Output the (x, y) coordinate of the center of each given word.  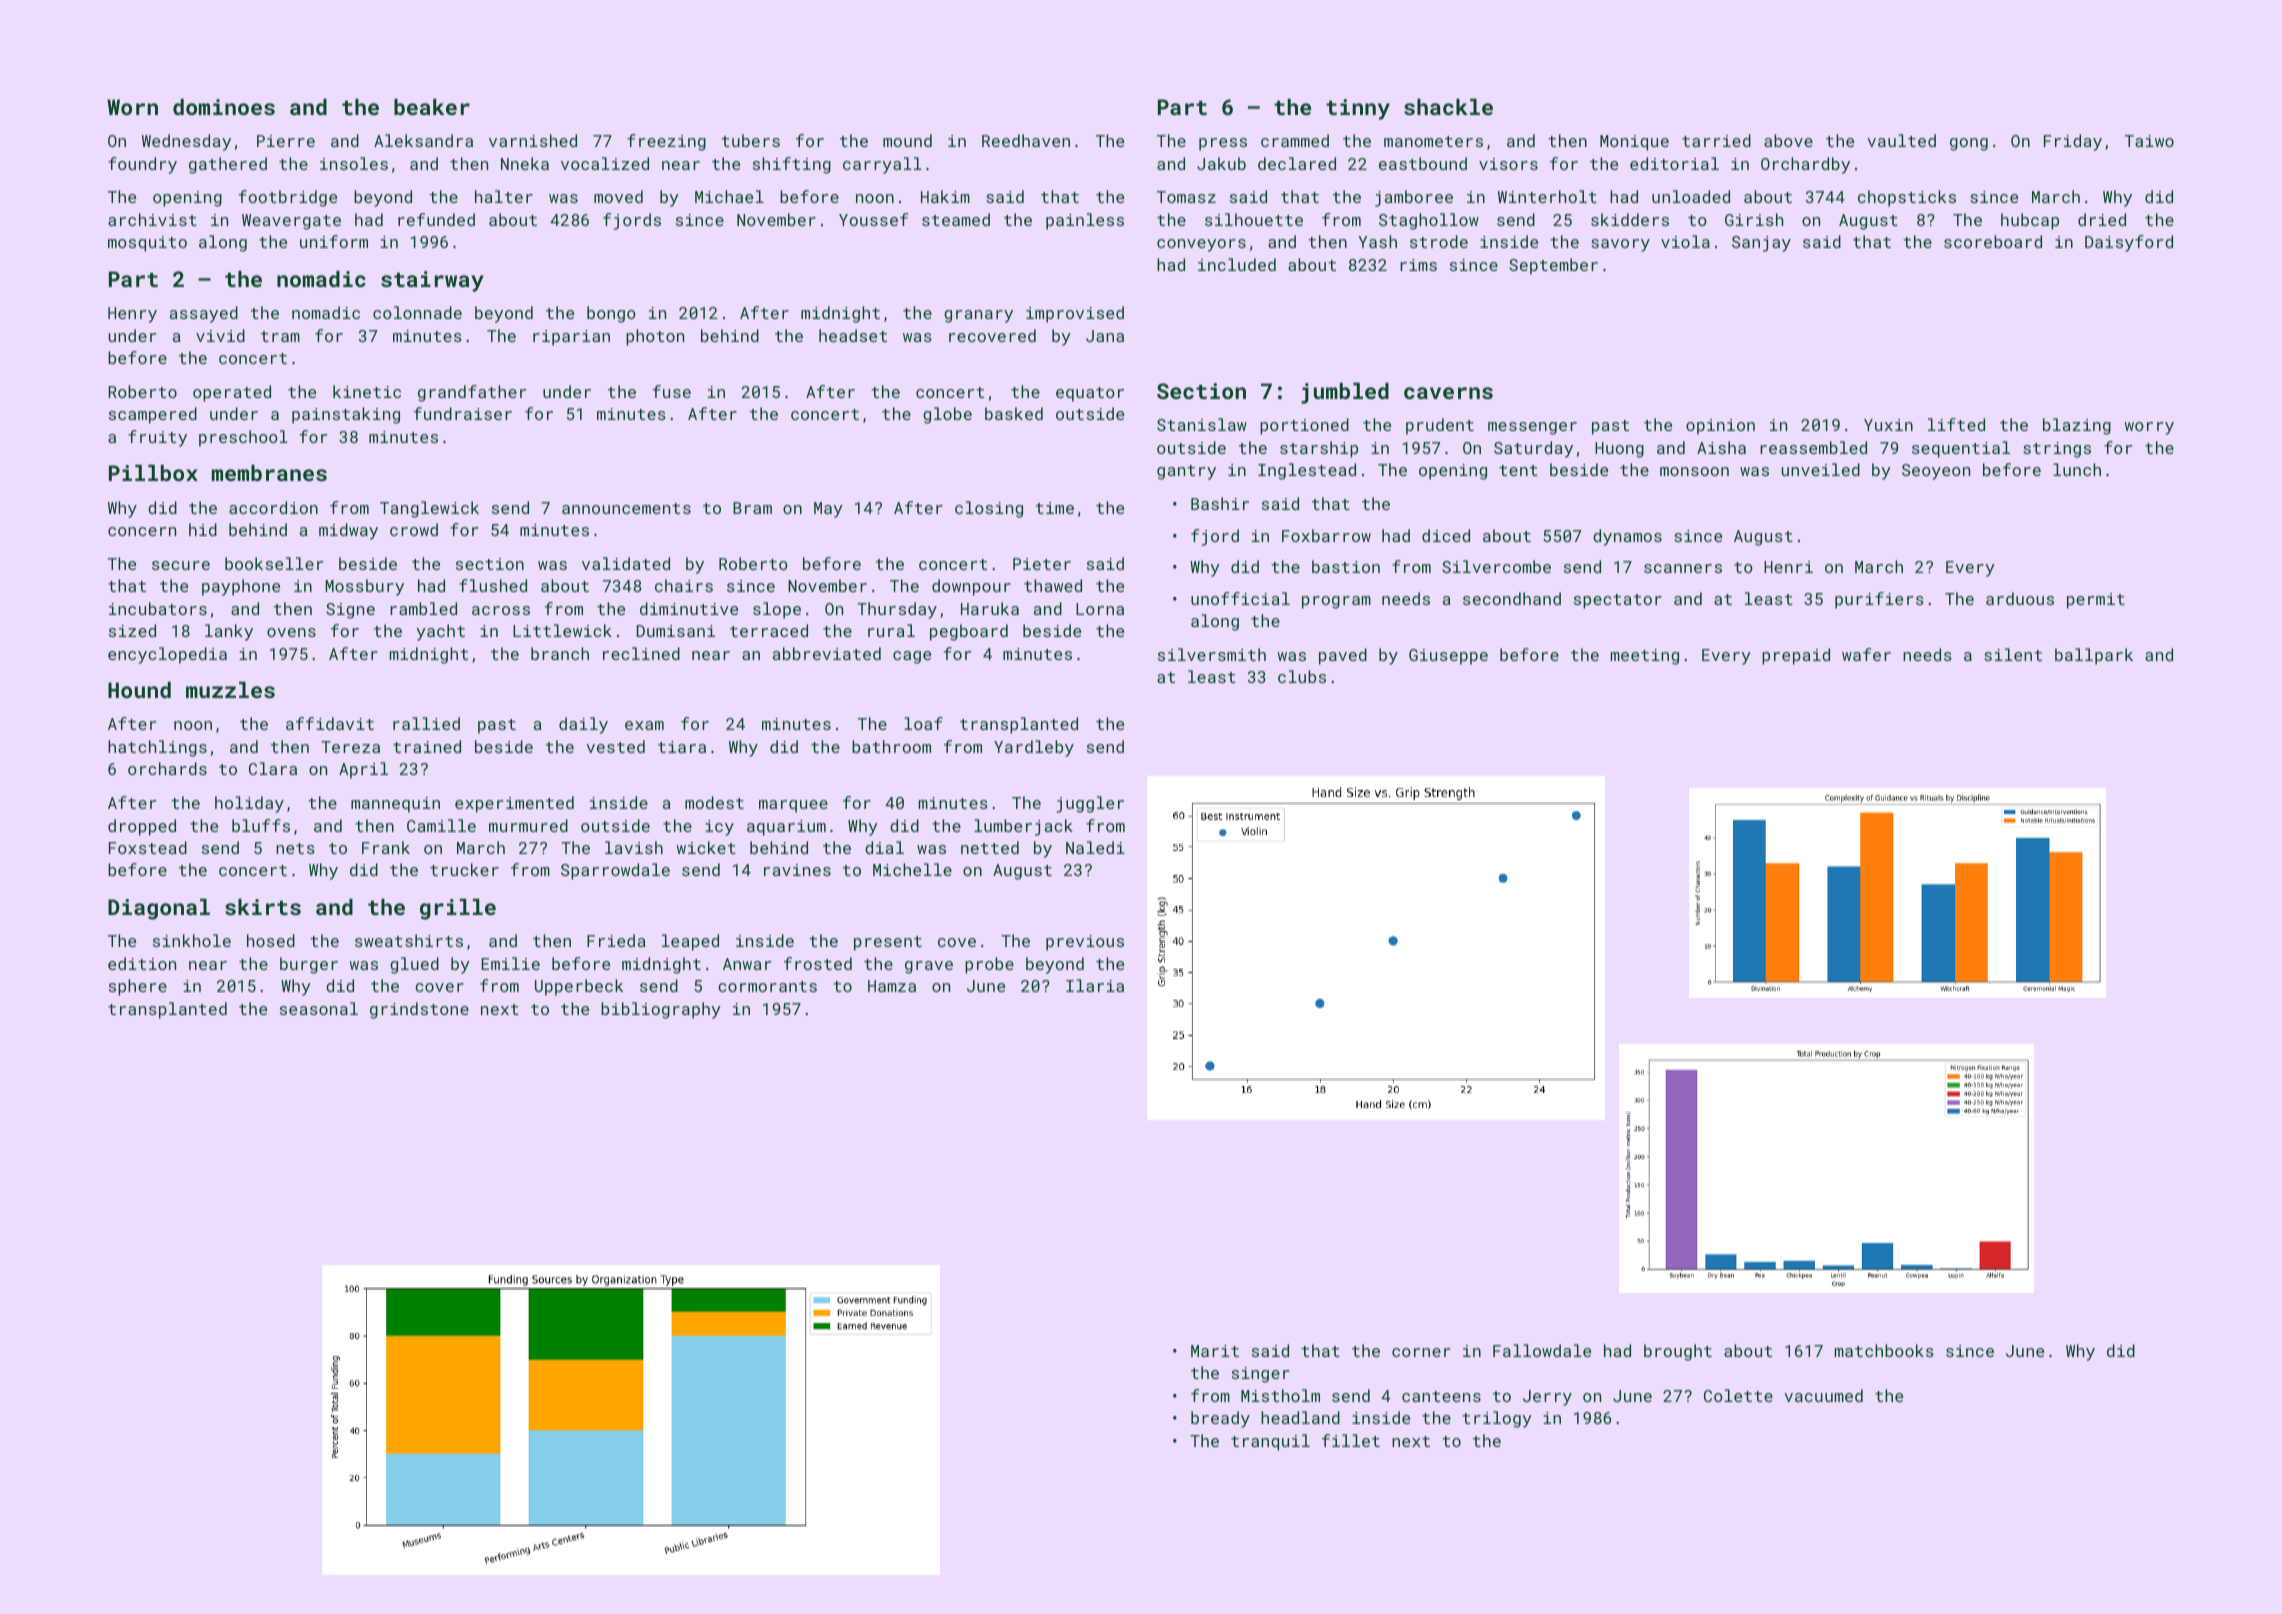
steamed (956, 219)
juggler (1090, 804)
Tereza (350, 747)
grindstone (419, 1010)
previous (1085, 943)
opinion (1720, 427)
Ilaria (1095, 985)
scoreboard (1993, 241)
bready (1220, 1419)
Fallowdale (1542, 1350)
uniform (334, 241)
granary (978, 316)
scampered (153, 415)
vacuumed (1824, 1395)
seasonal (319, 1008)
